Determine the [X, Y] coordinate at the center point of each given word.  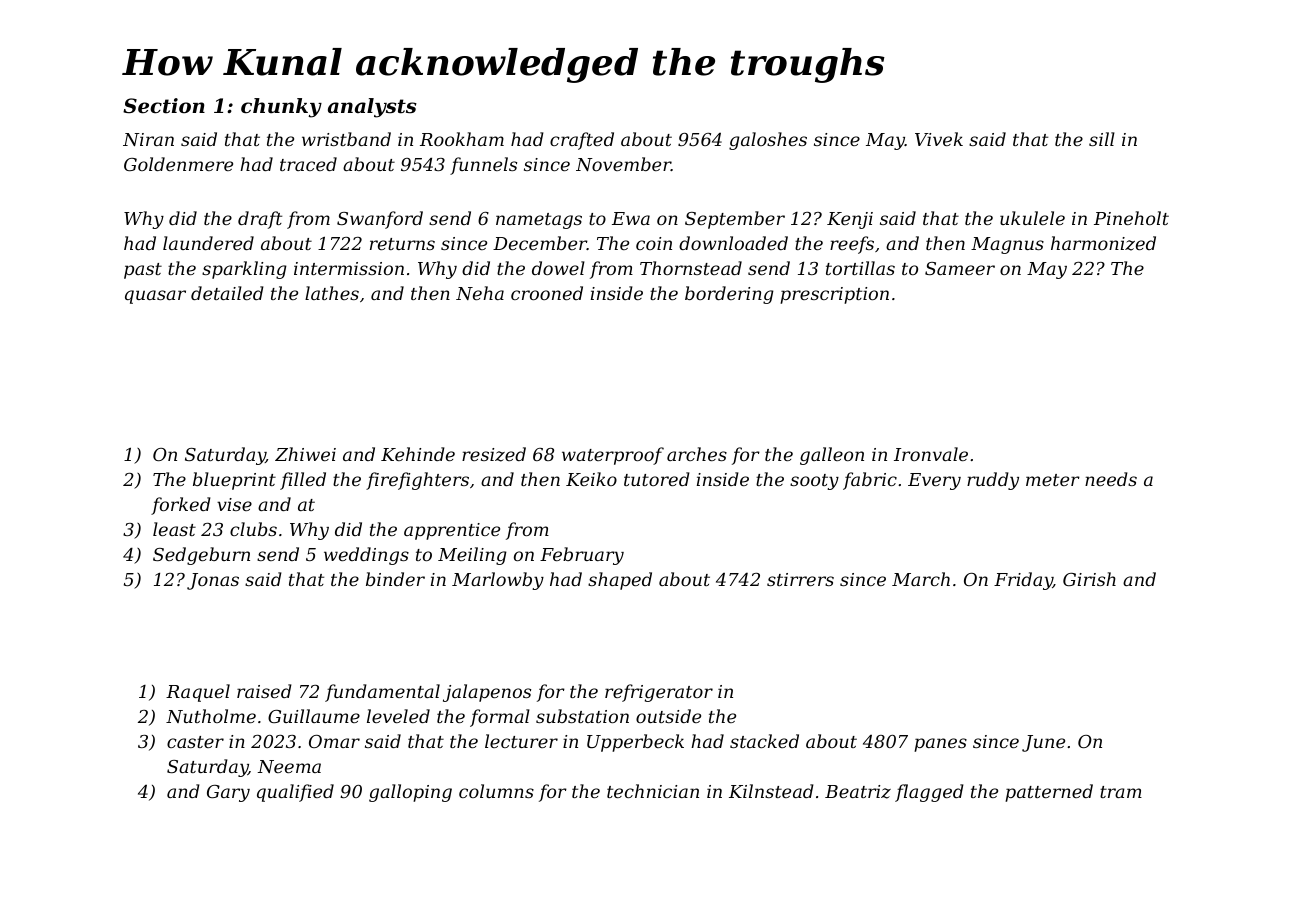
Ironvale [931, 454]
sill [1102, 139]
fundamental [382, 693]
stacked [764, 741]
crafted [582, 141]
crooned [547, 293]
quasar [155, 297]
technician [653, 791]
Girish [1089, 579]
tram [1121, 792]
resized [494, 454]
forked [181, 506]
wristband [346, 139]
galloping [410, 793]
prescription [834, 295]
